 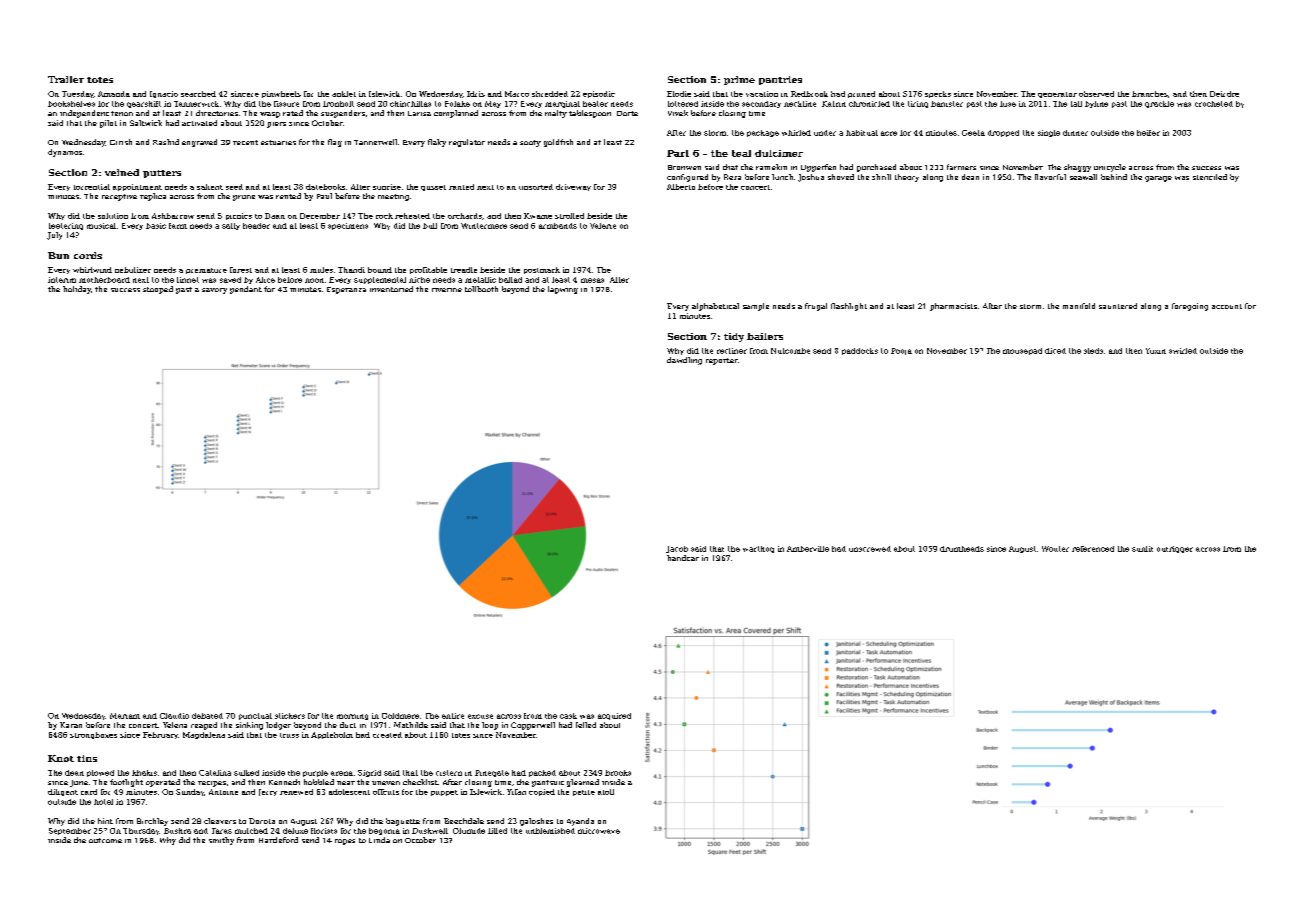 I want to click on Mariam, so click(x=125, y=716).
